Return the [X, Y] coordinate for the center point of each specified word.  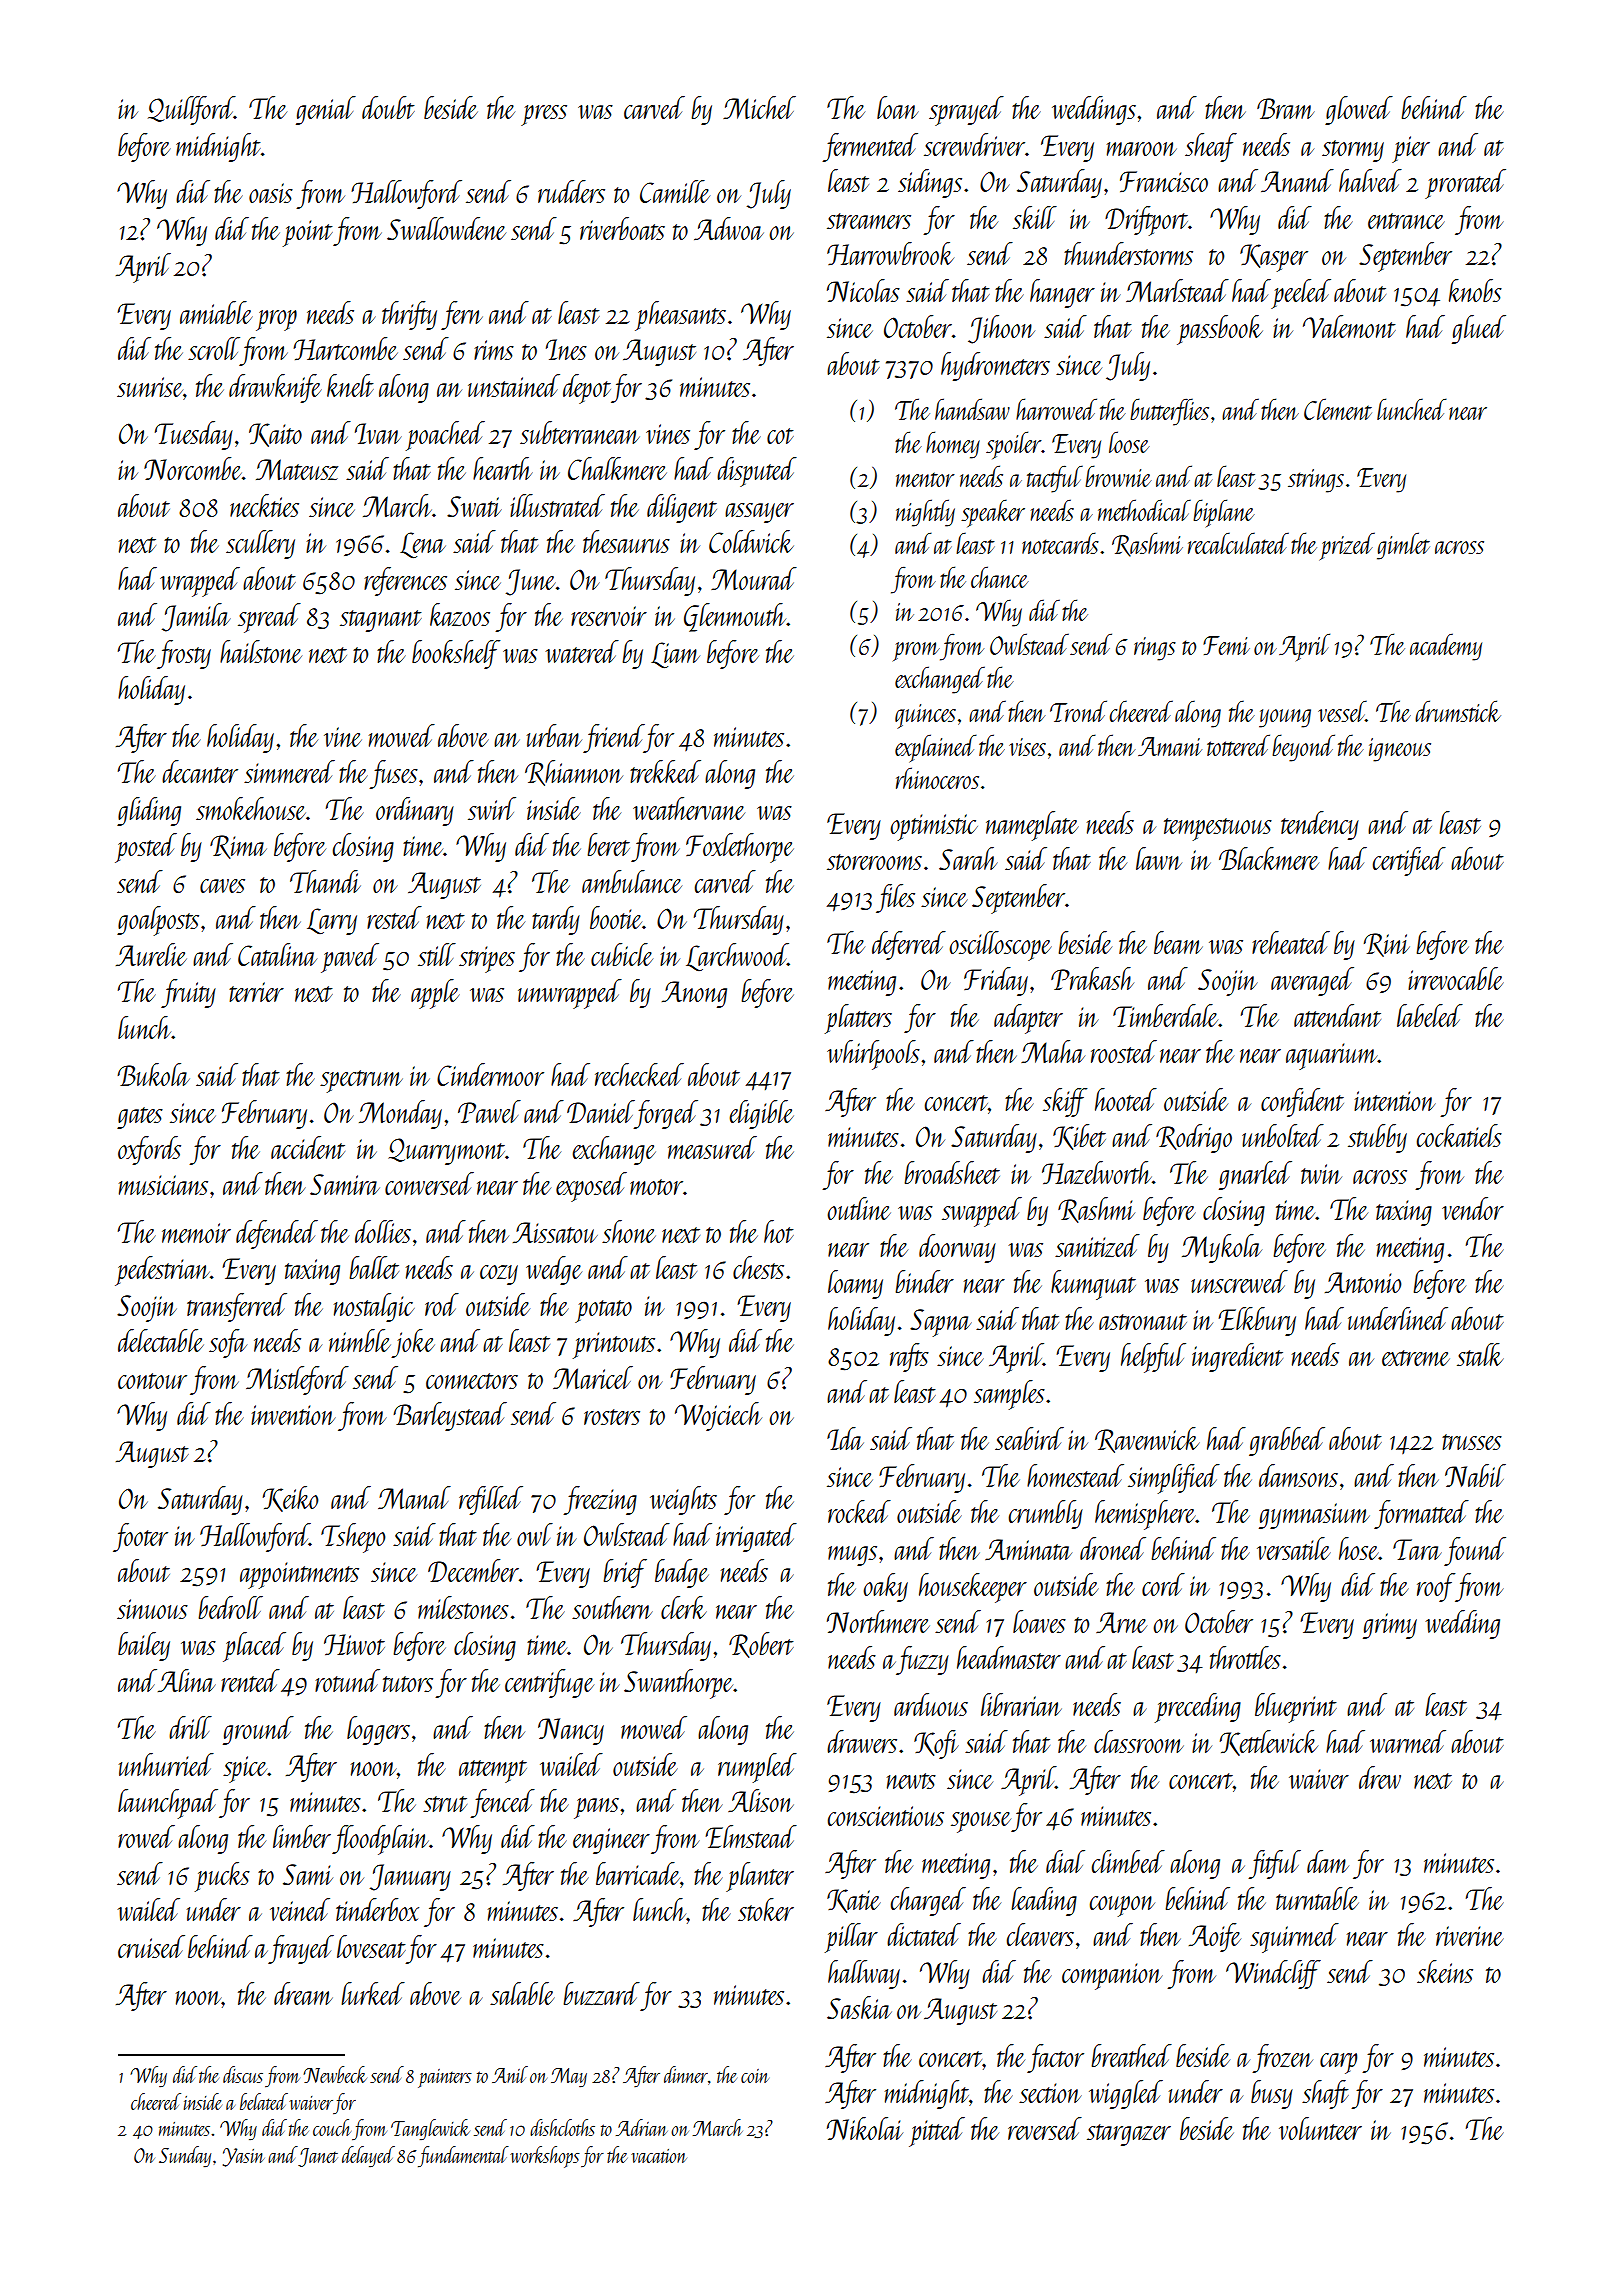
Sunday [185, 2157]
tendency [1320, 825]
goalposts [158, 921]
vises [1027, 747]
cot [780, 436]
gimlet [1403, 546]
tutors [408, 1684]
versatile [1294, 1548]
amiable [216, 312]
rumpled [757, 1768]
